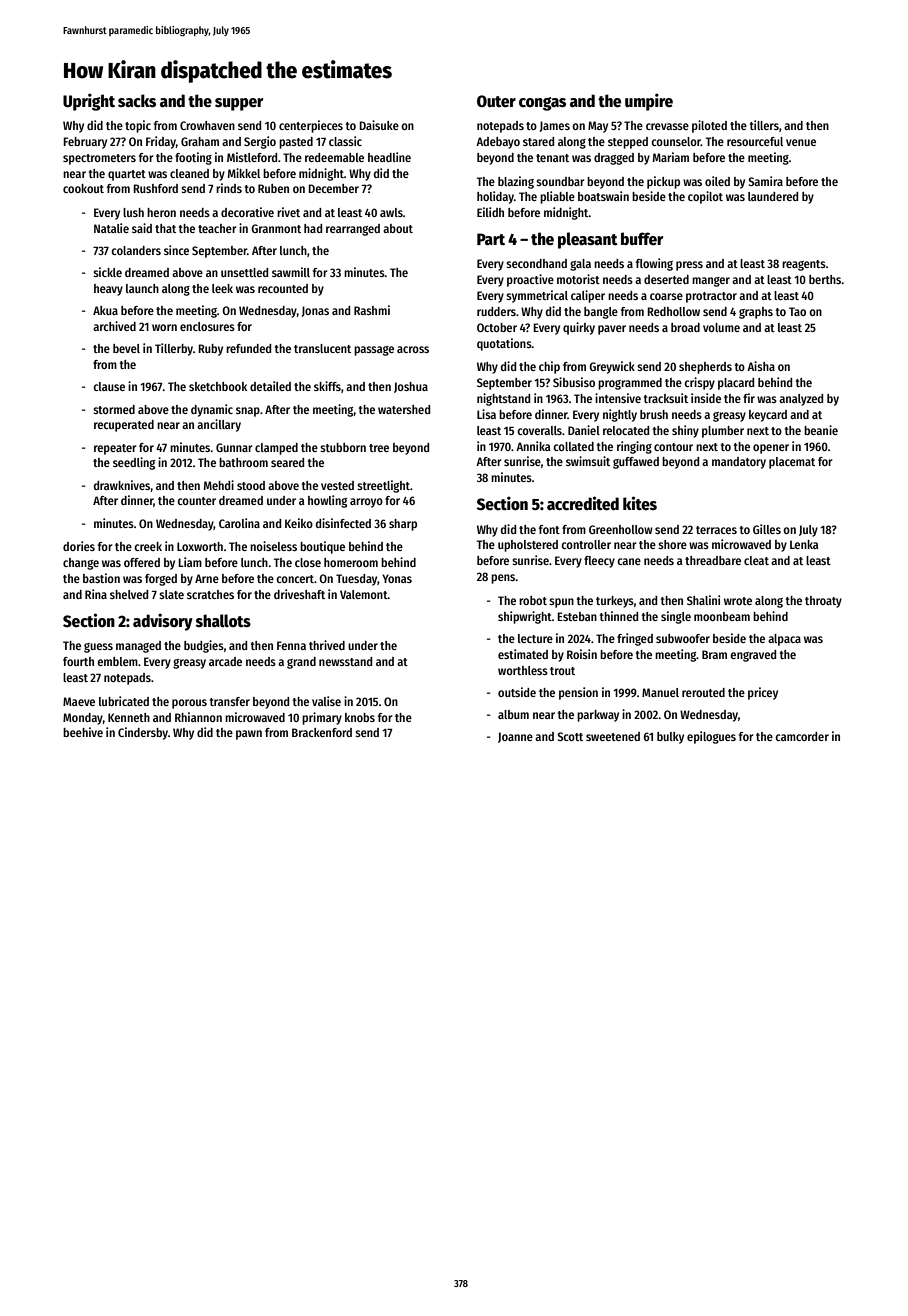 The height and width of the image is (1316, 908). What do you see at coordinates (163, 622) in the image?
I see `advisory` at bounding box center [163, 622].
